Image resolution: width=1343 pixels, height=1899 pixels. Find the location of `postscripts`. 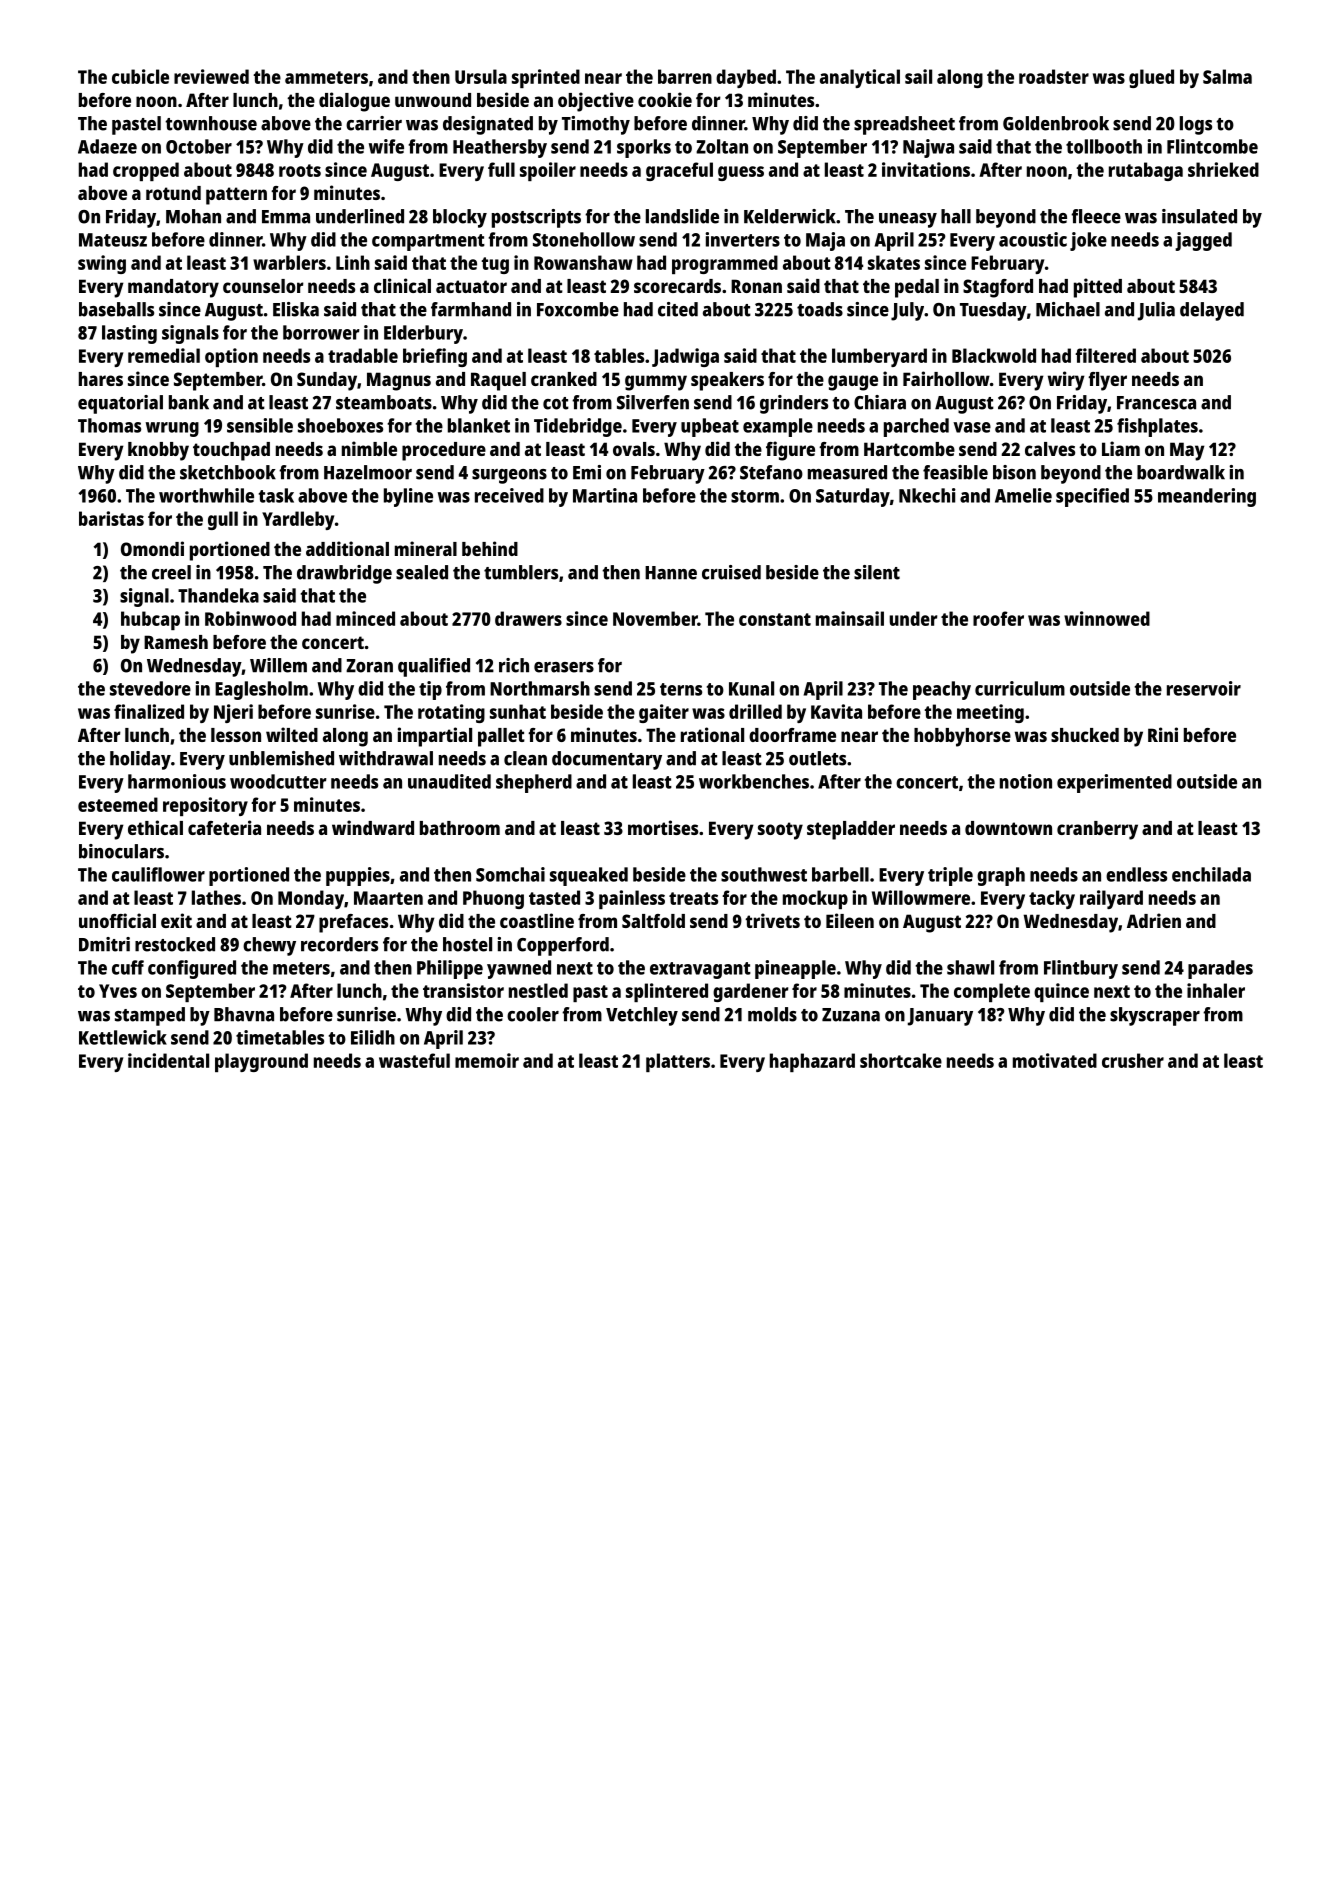

postscripts is located at coordinates (536, 218).
